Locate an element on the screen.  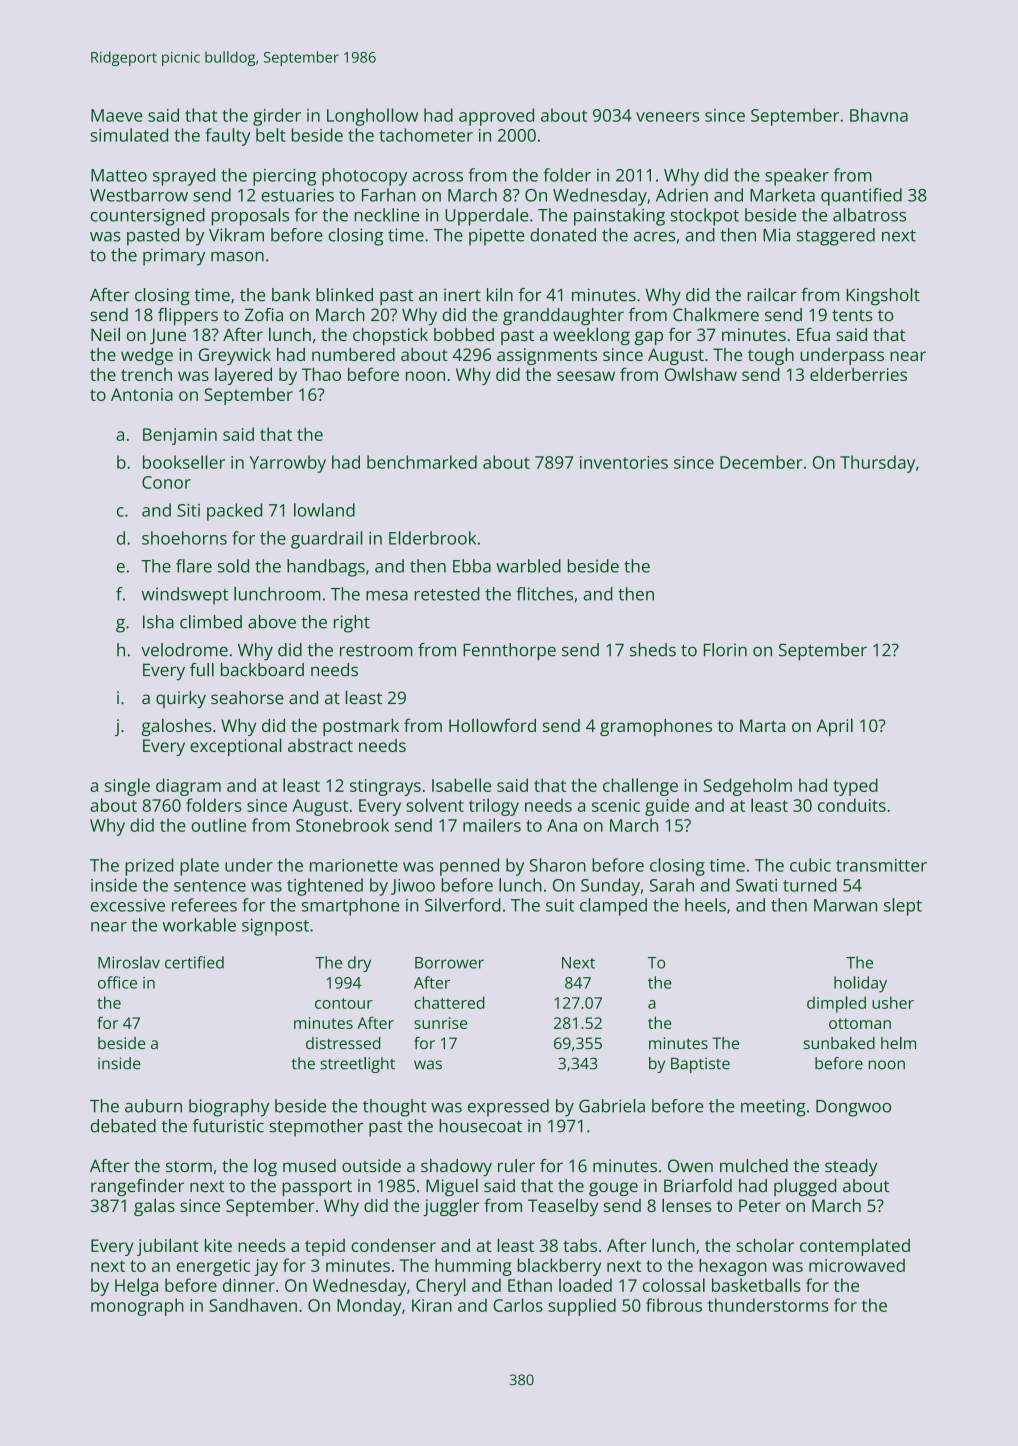
Maeve is located at coordinates (117, 115).
